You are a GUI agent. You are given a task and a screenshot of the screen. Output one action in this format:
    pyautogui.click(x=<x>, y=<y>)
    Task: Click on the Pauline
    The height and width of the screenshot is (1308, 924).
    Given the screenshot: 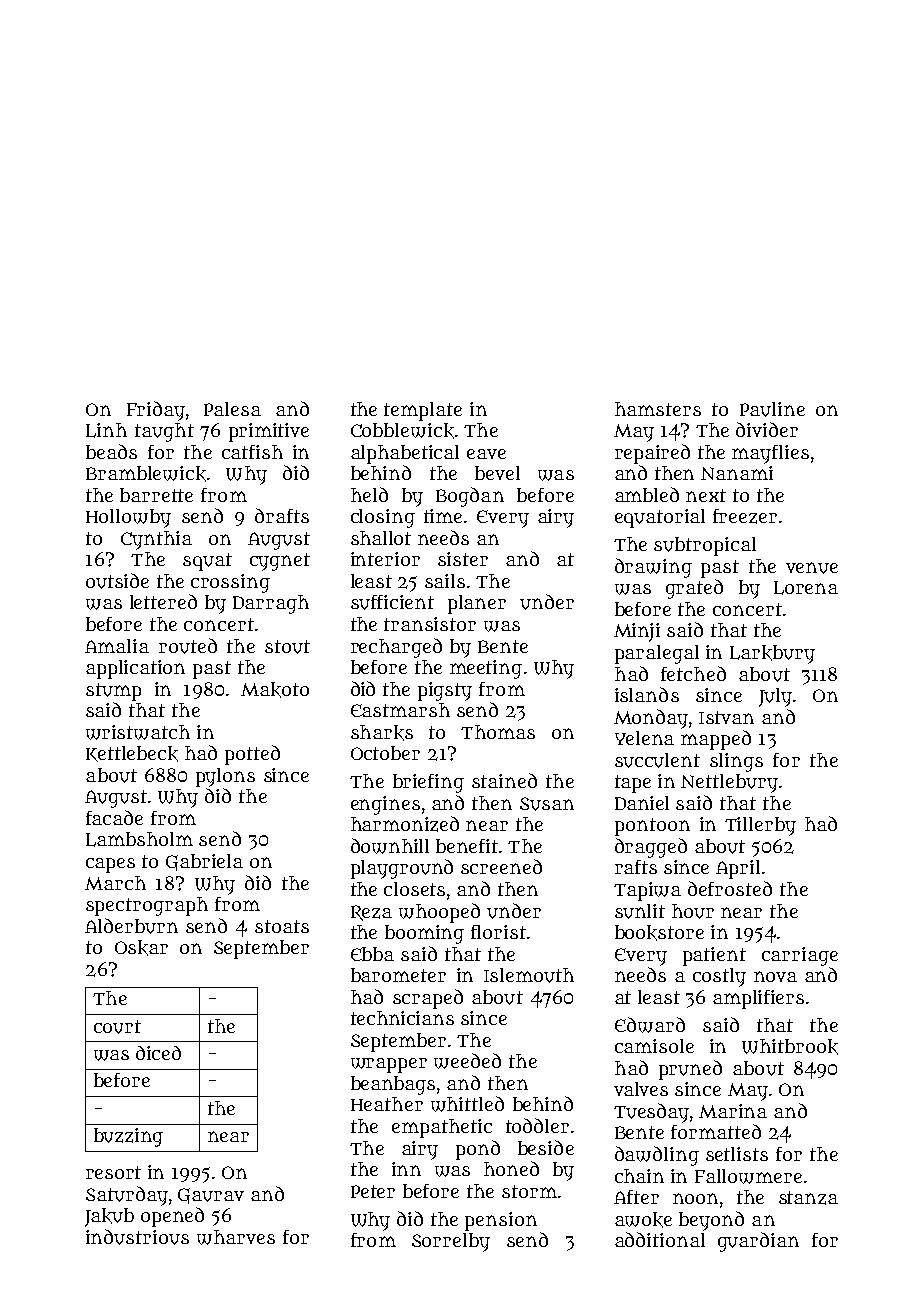 What is the action you would take?
    pyautogui.click(x=772, y=409)
